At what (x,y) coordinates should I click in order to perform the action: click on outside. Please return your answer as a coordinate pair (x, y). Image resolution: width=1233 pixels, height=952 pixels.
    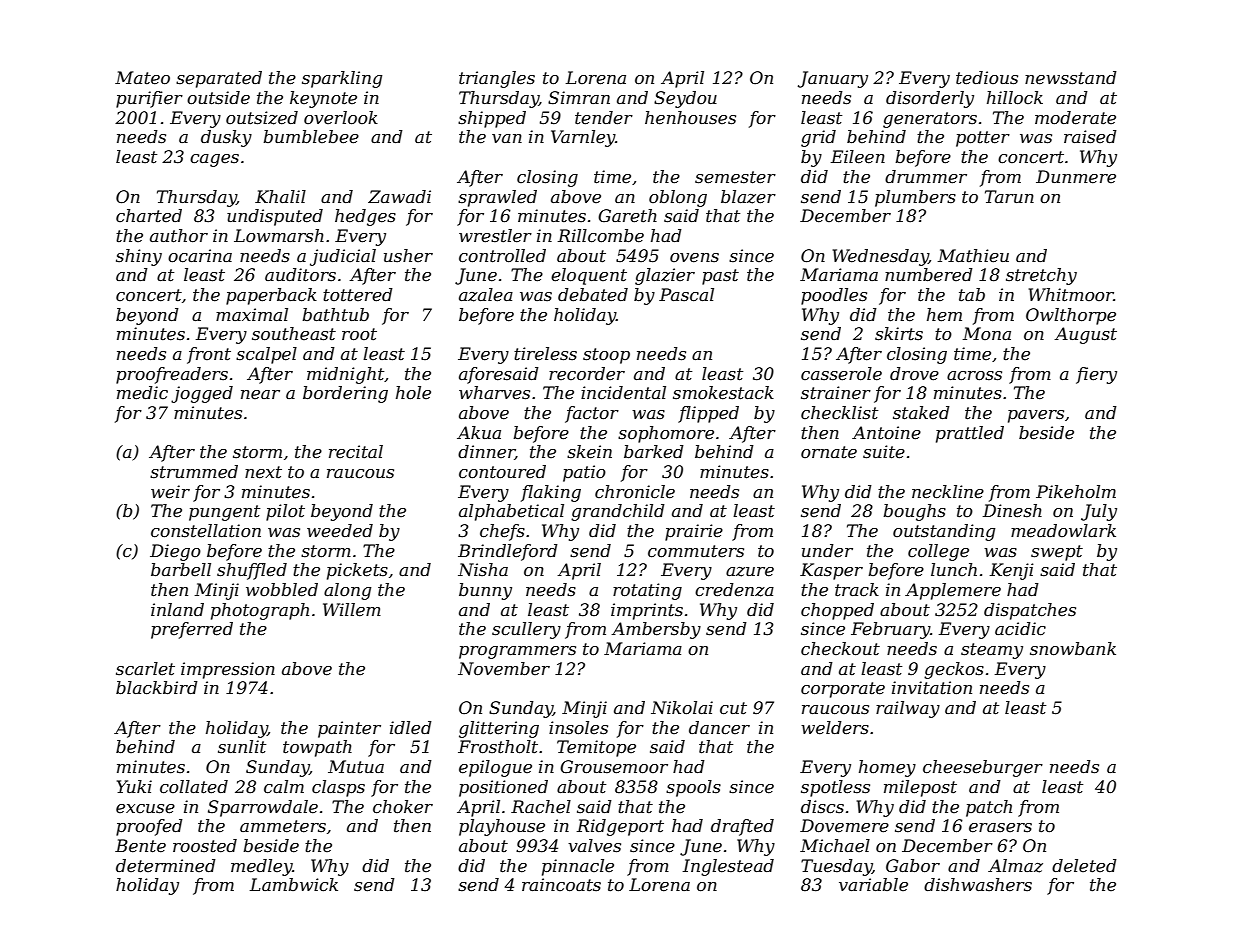
    Looking at the image, I should click on (218, 98).
